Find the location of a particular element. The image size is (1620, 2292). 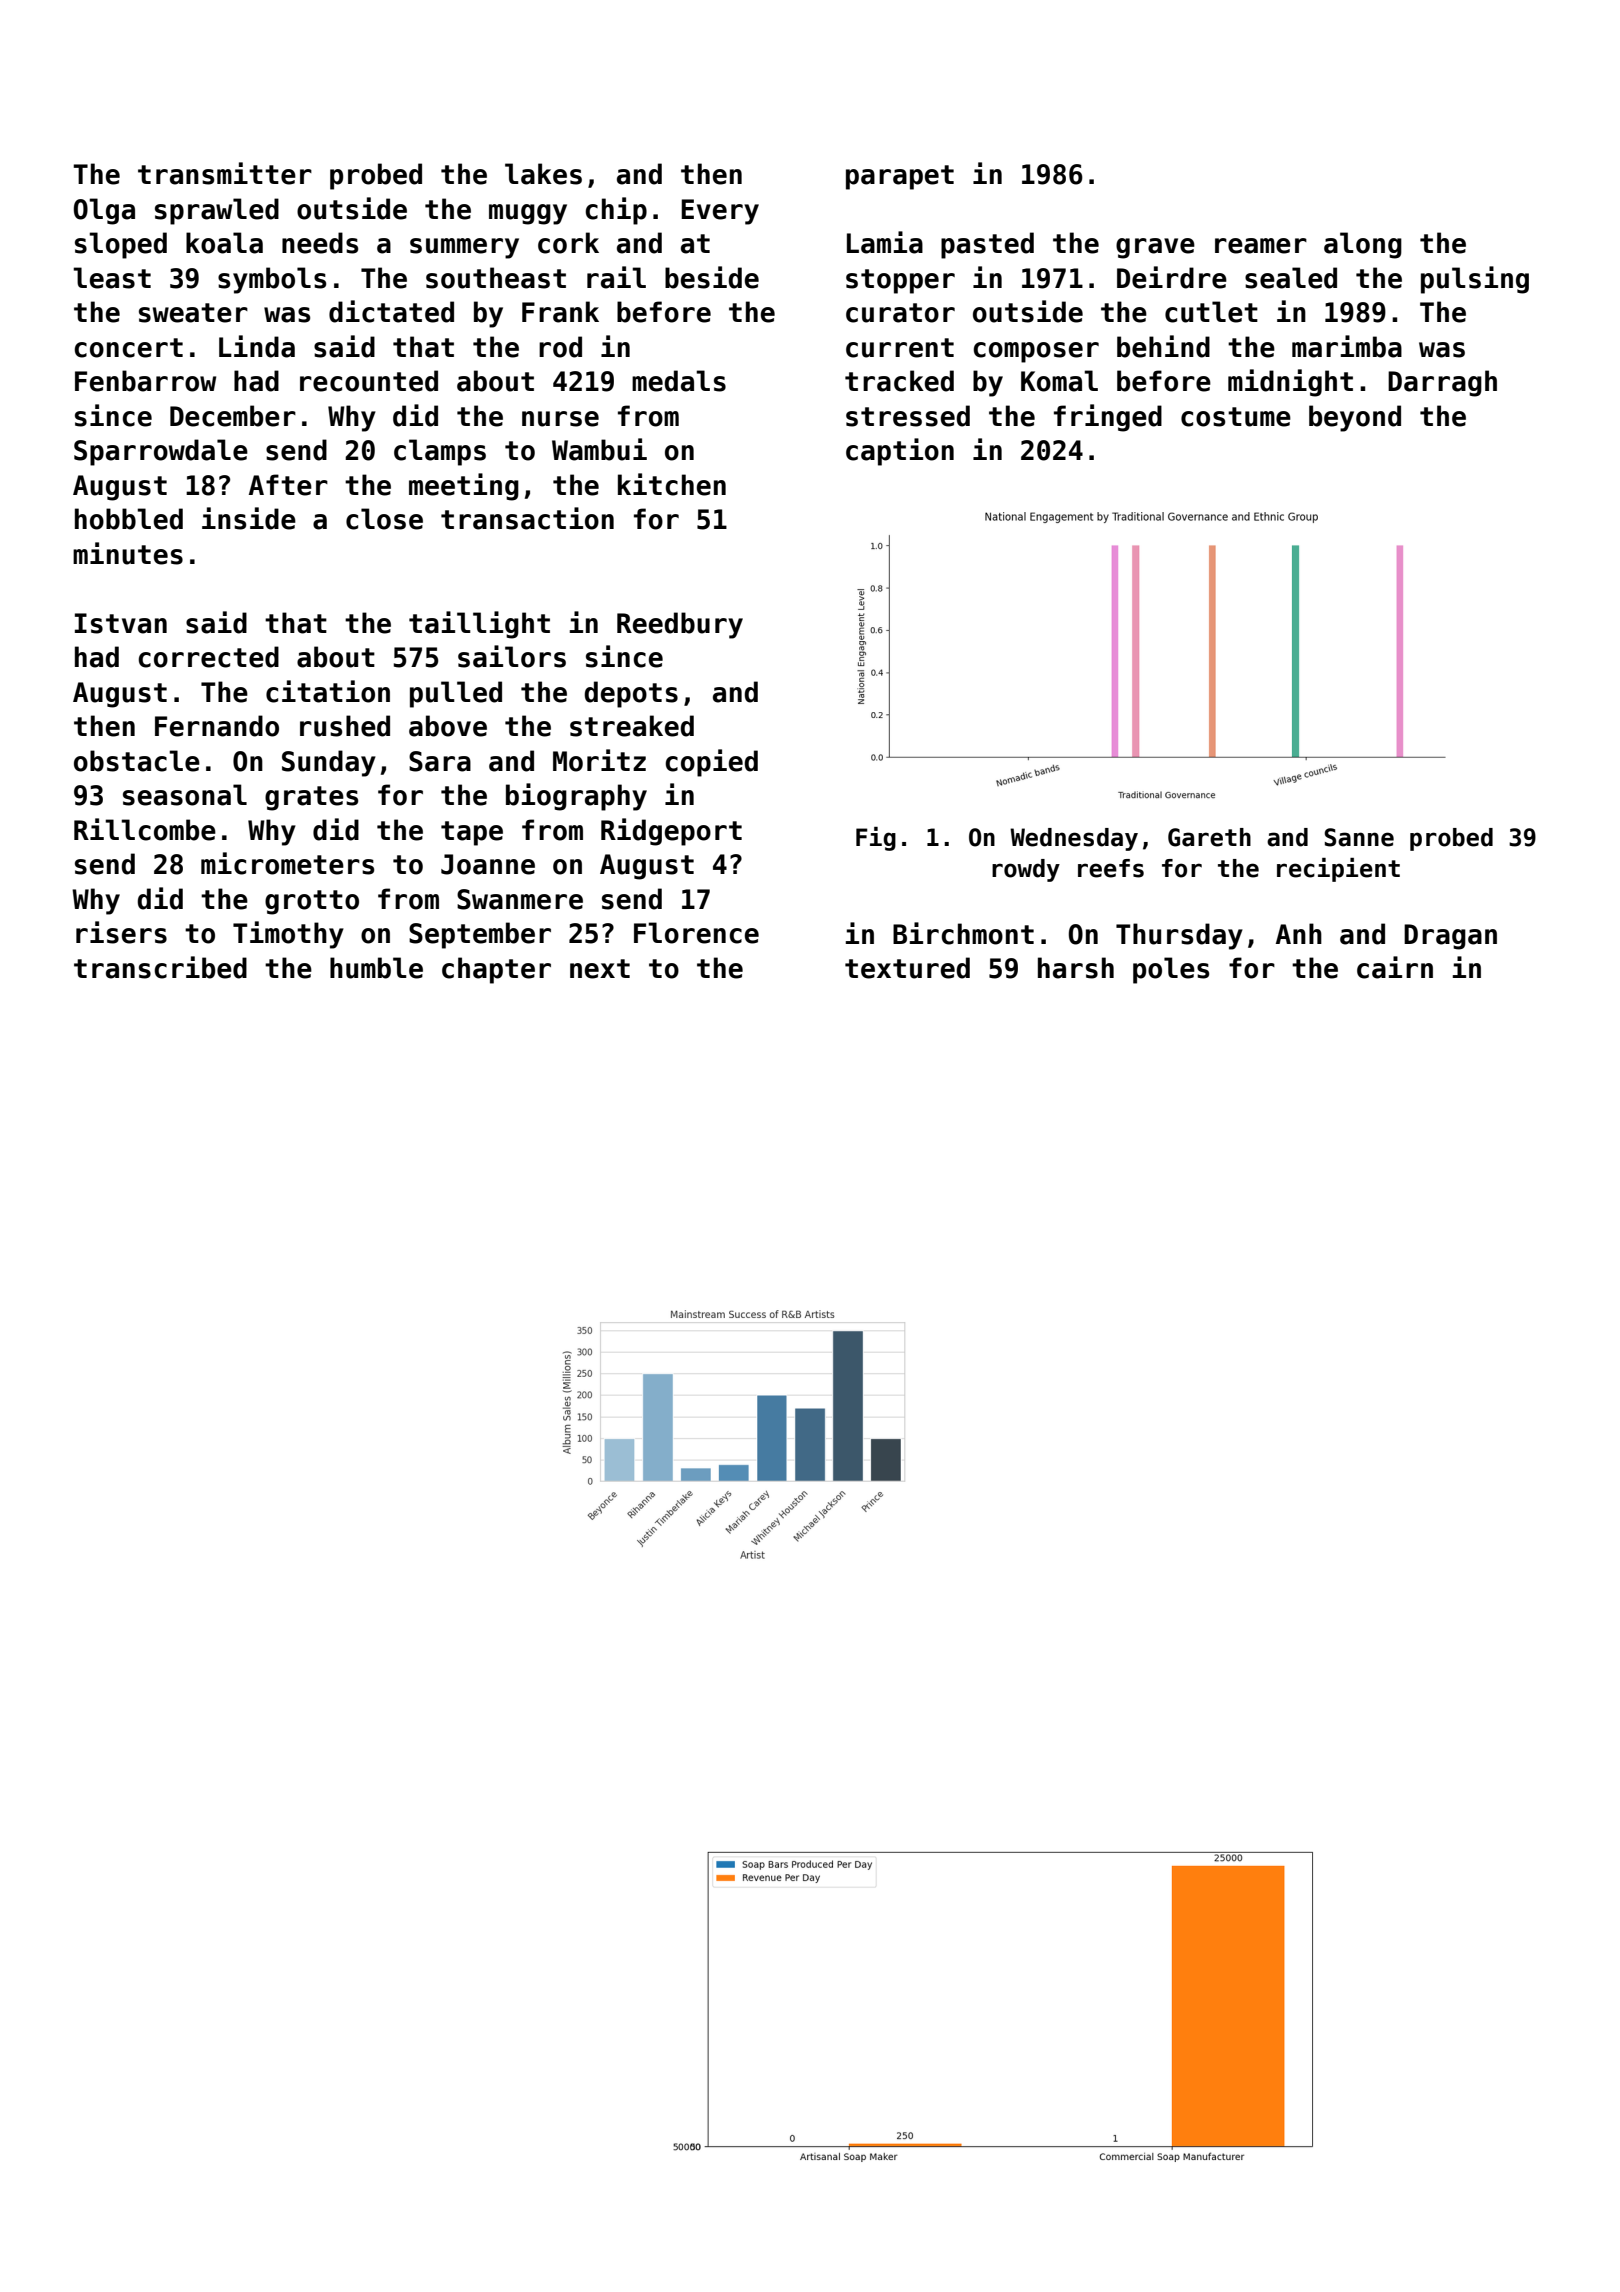

humble is located at coordinates (376, 968).
